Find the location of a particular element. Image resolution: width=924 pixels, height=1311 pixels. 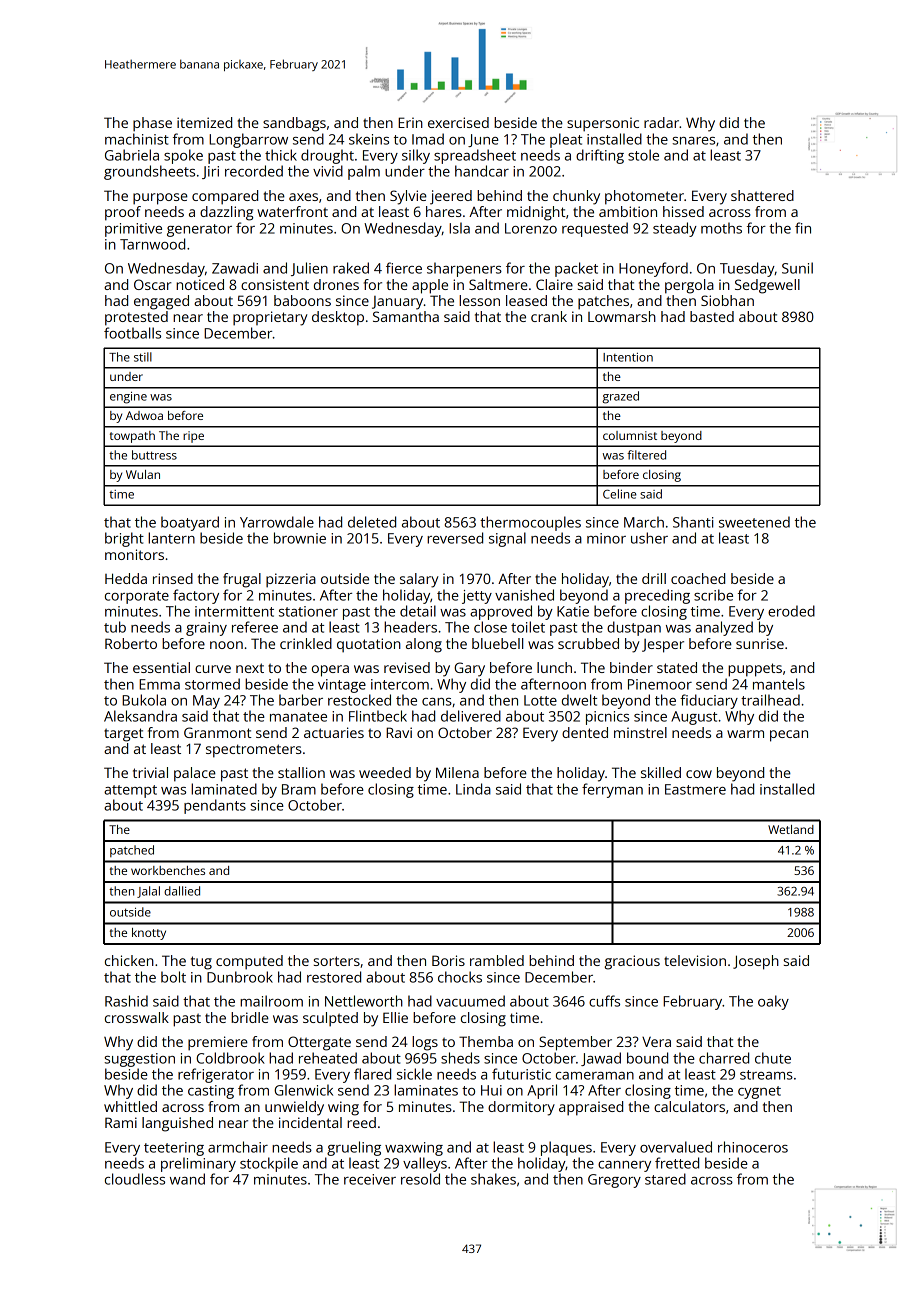

sweetened is located at coordinates (754, 522).
